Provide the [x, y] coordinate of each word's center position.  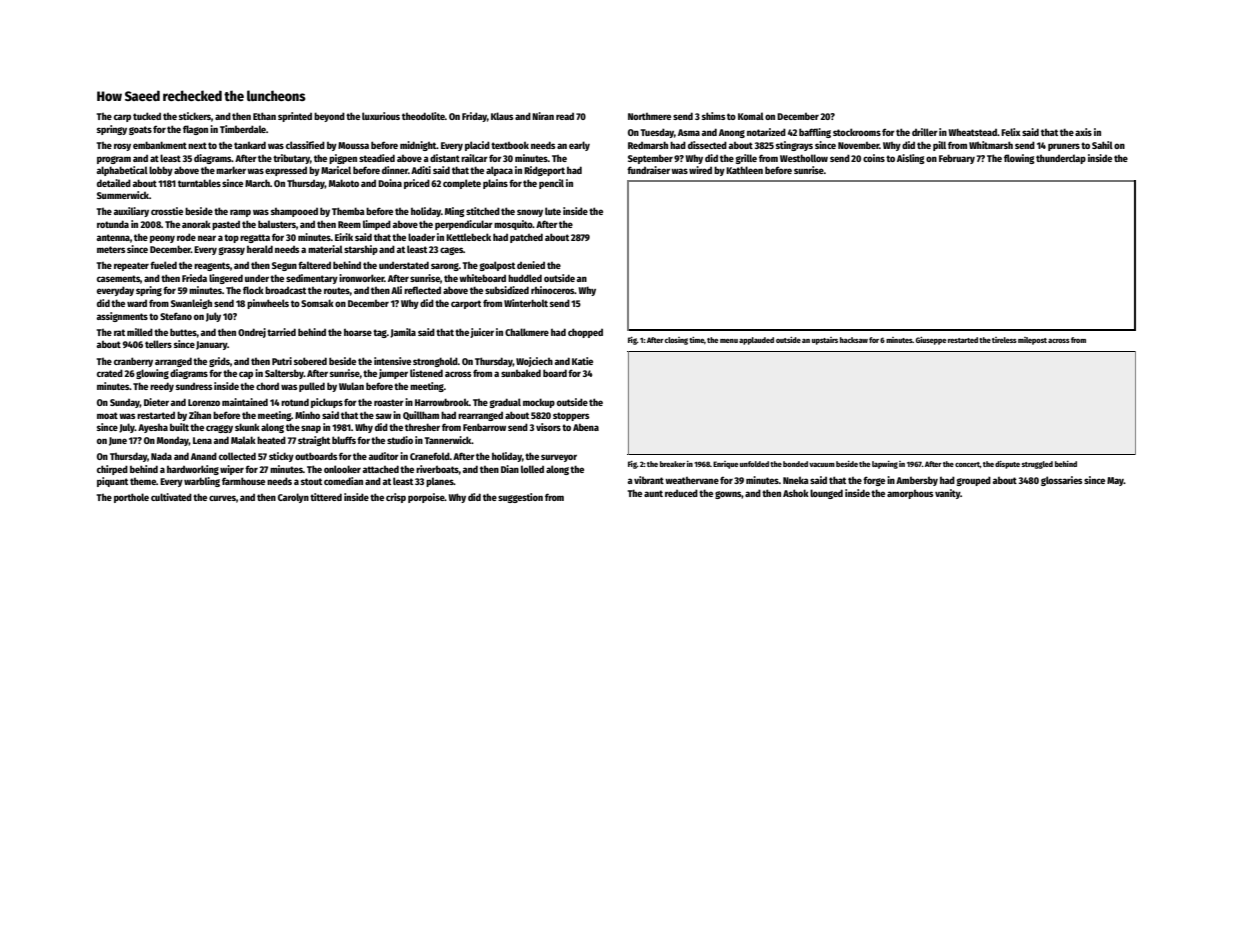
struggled [1037, 465]
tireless [1004, 340]
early [579, 146]
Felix [1011, 132]
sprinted [295, 117]
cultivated [171, 497]
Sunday [125, 403]
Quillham [421, 415]
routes [337, 290]
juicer [482, 333]
